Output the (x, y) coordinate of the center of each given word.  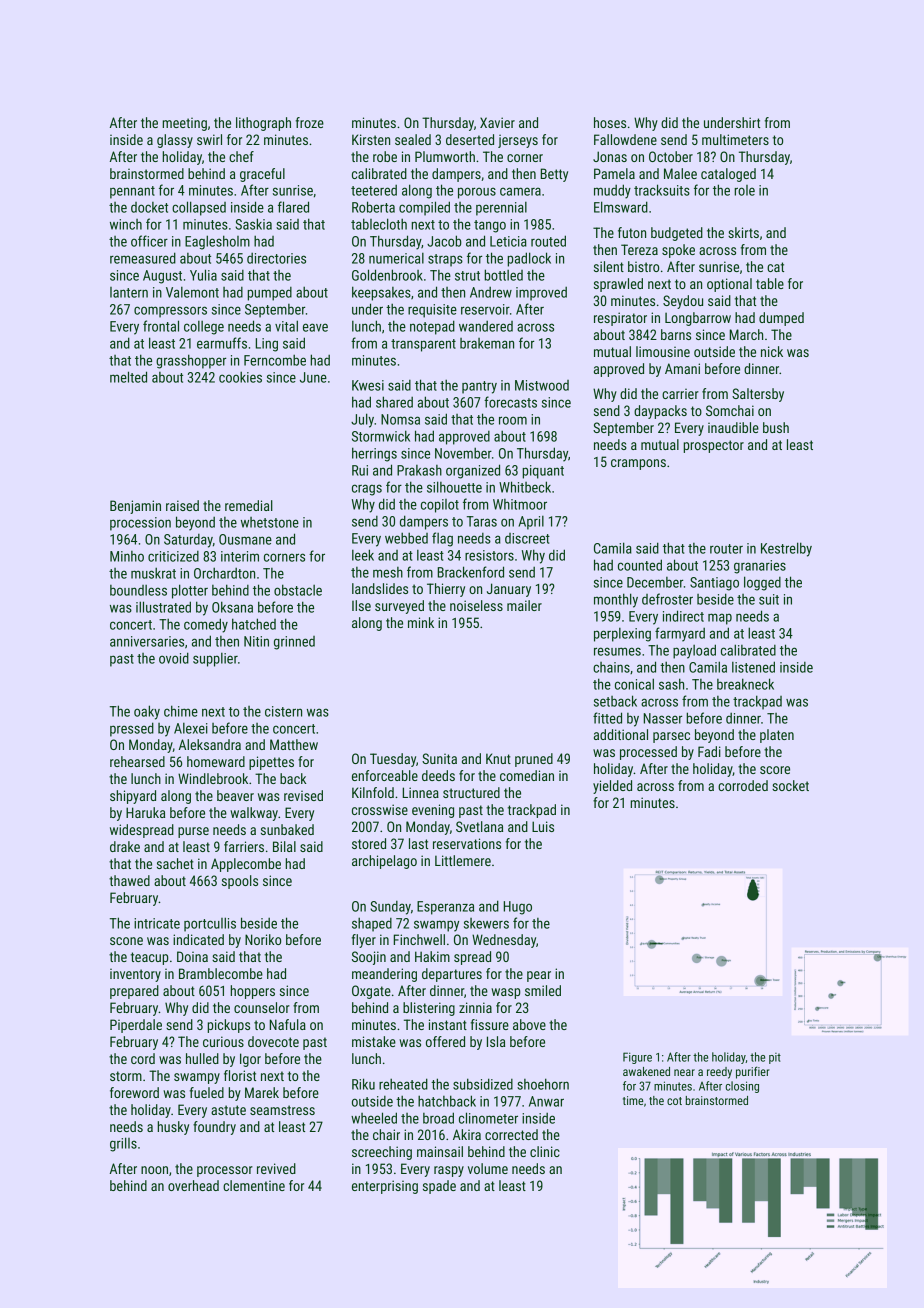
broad (438, 1118)
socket (790, 785)
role (744, 190)
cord (143, 1058)
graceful (262, 175)
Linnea (421, 792)
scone (126, 941)
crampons (638, 464)
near (684, 1072)
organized (473, 471)
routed (548, 241)
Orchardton (224, 573)
